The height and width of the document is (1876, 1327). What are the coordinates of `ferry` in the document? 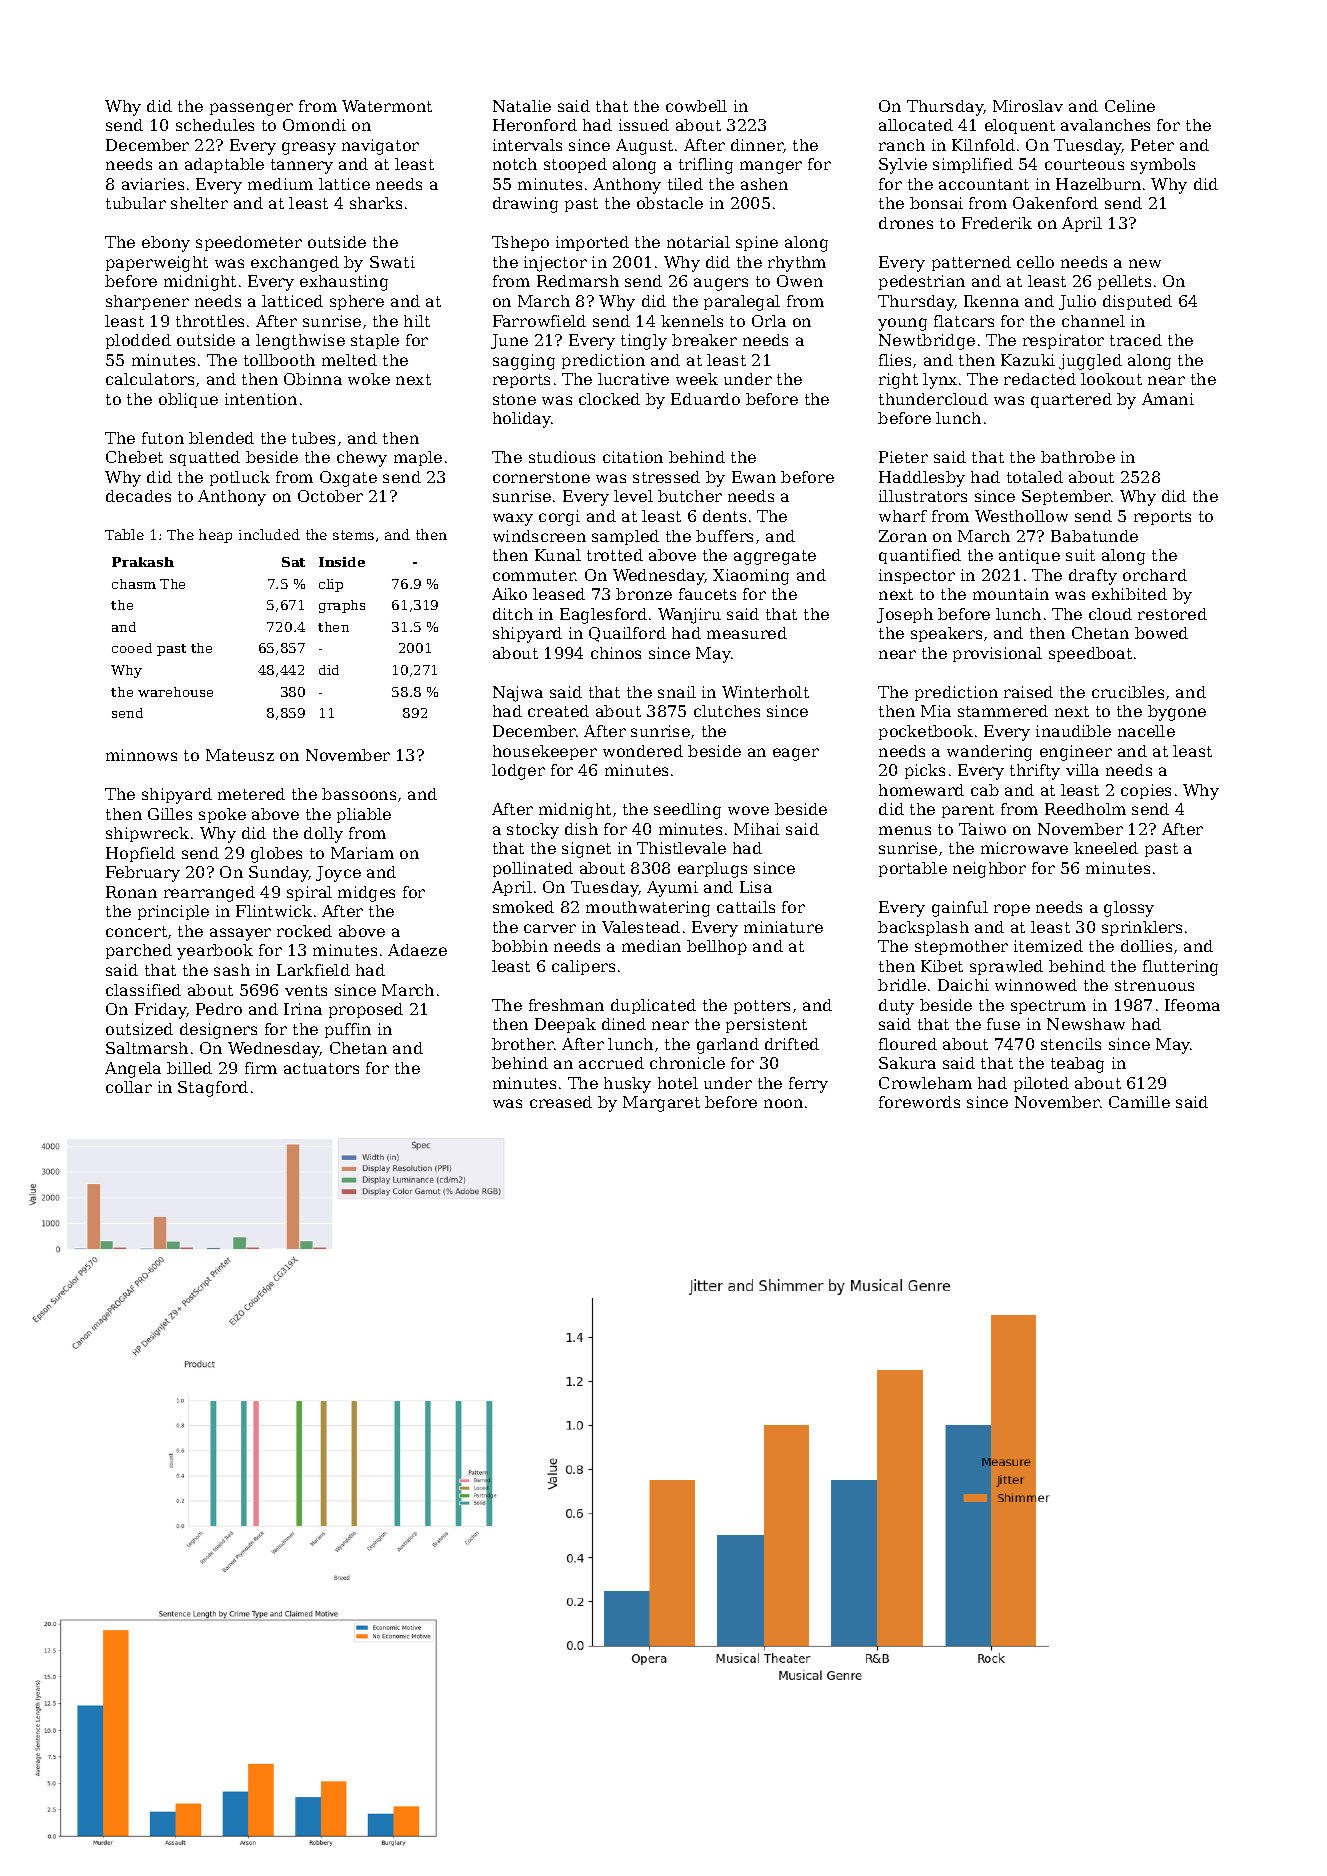 It's located at (808, 1085).
